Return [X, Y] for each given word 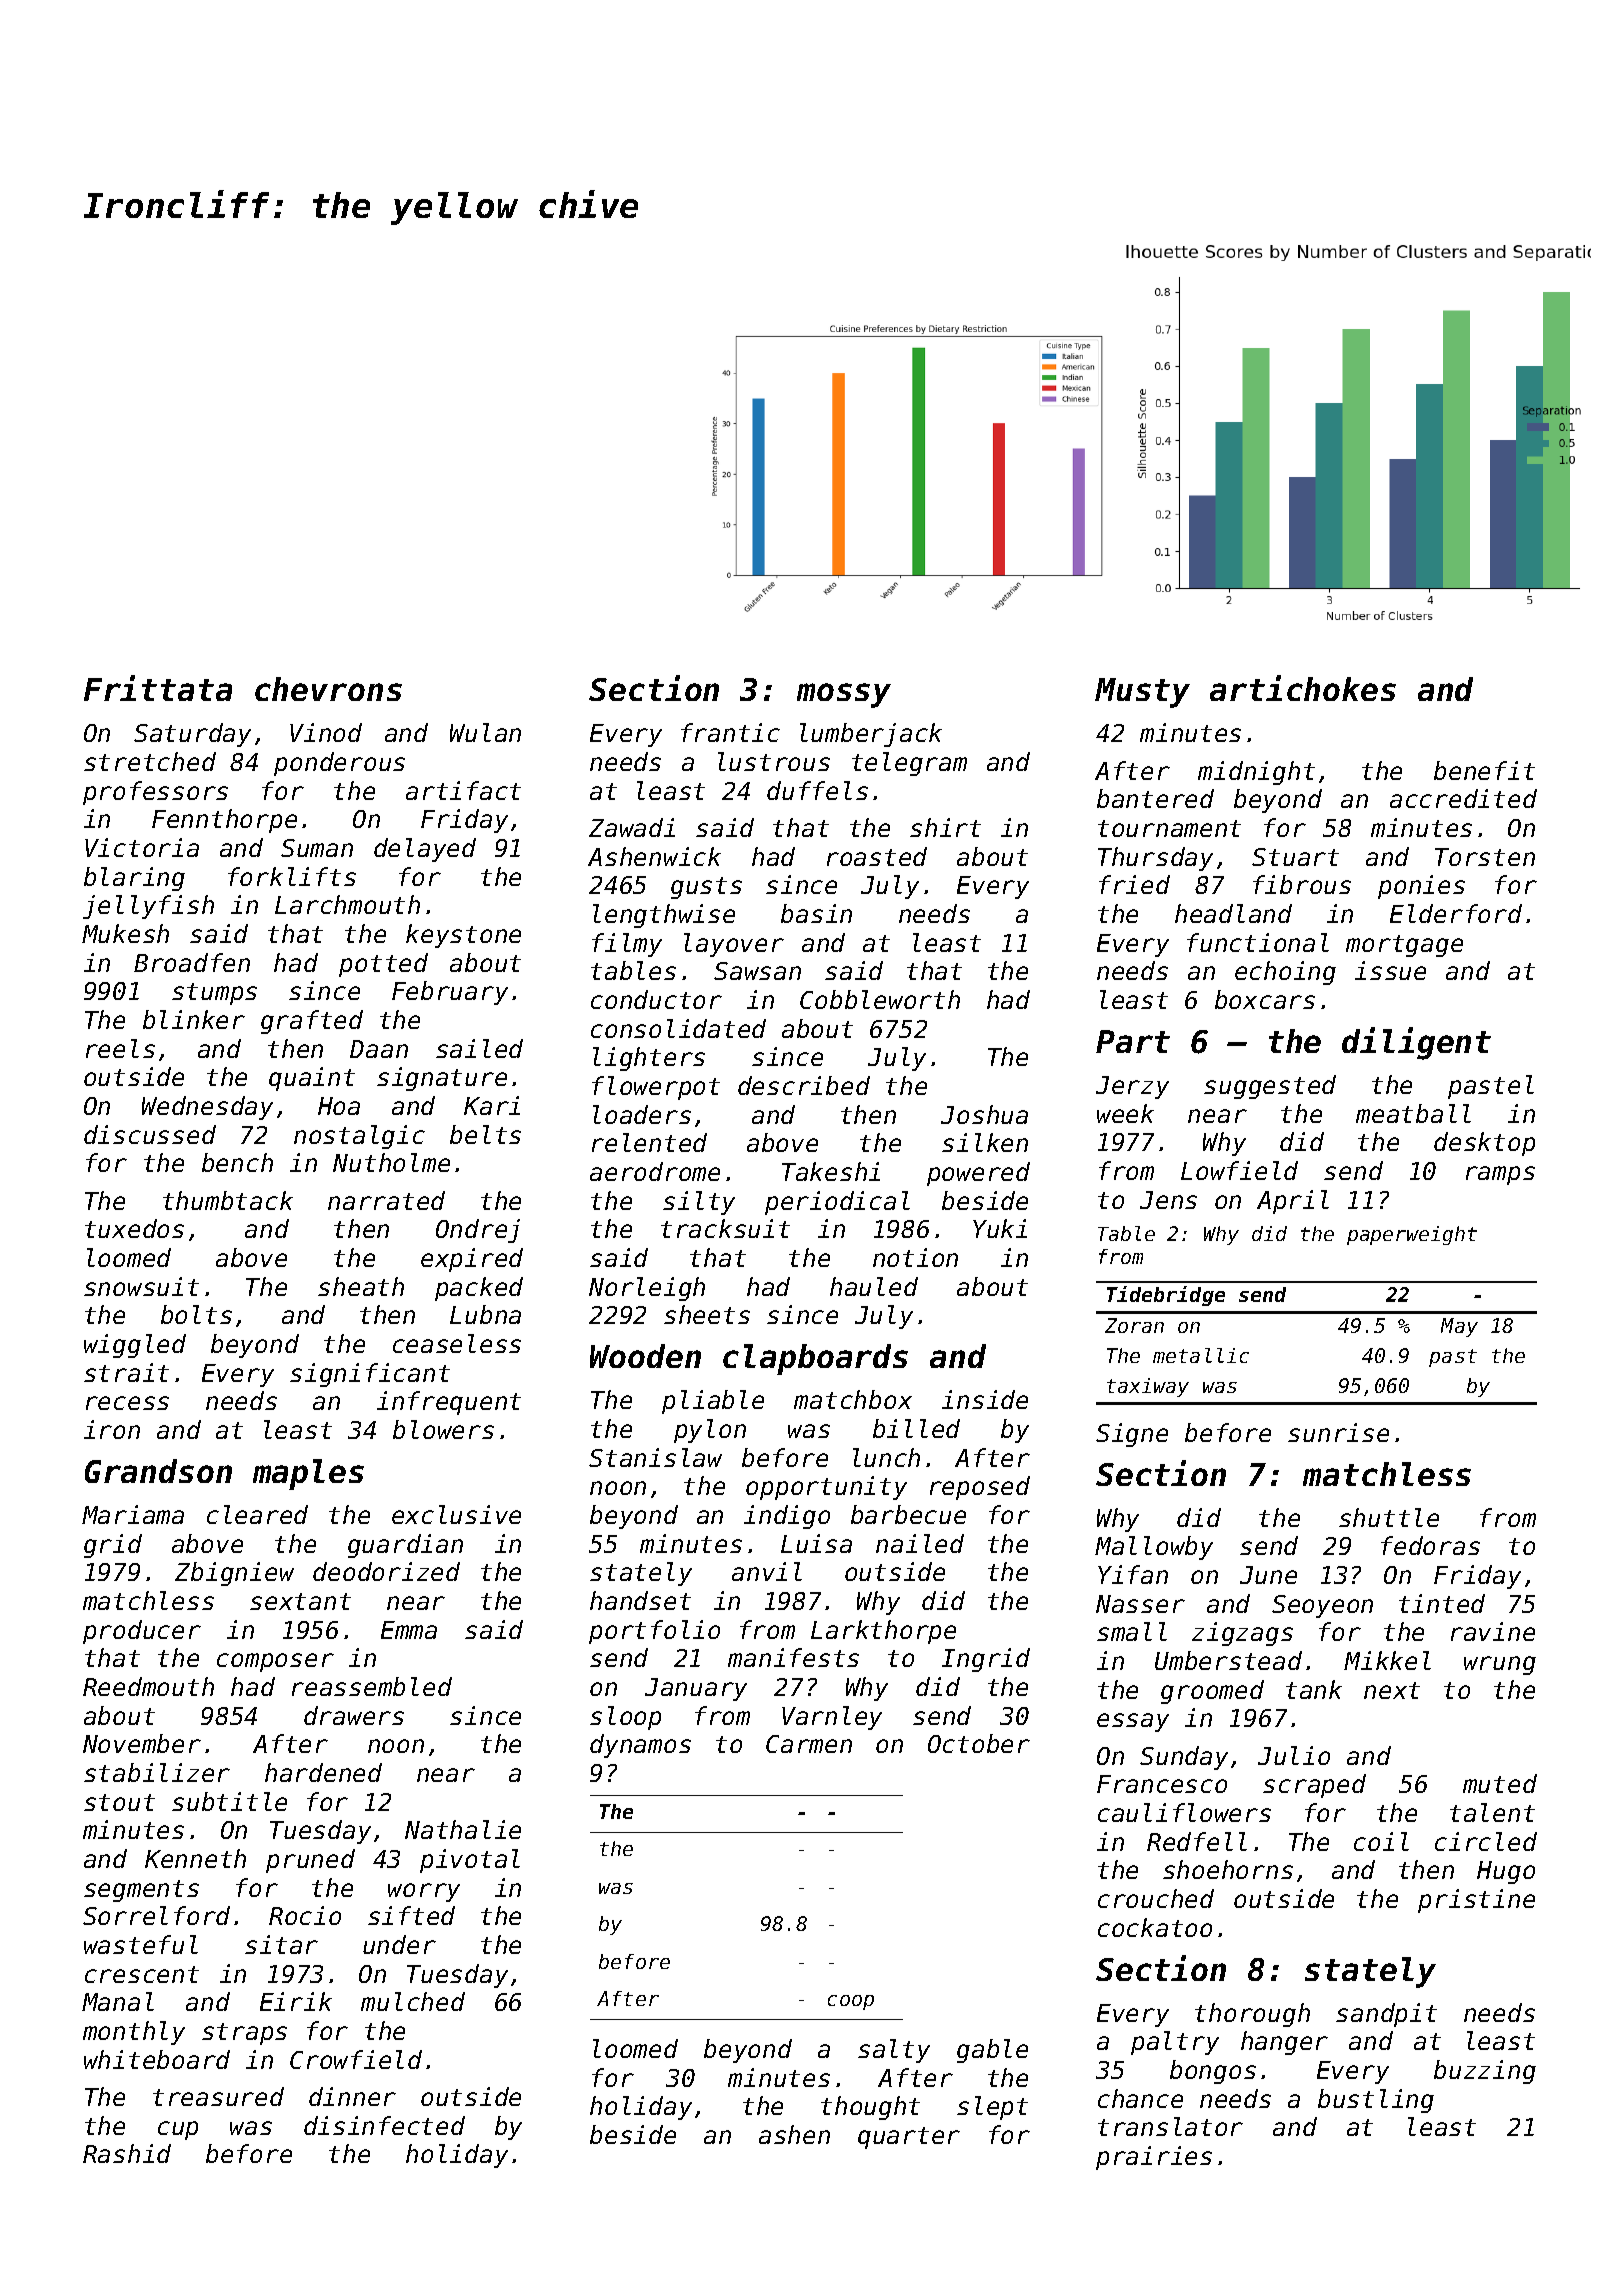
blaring [134, 879]
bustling [1376, 2101]
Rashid [127, 2153]
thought [870, 2108]
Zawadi [632, 827]
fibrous [1302, 884]
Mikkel [1387, 1660]
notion [915, 1257]
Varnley [832, 1718]
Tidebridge [1166, 1296]
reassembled [372, 1686]
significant [370, 1375]
